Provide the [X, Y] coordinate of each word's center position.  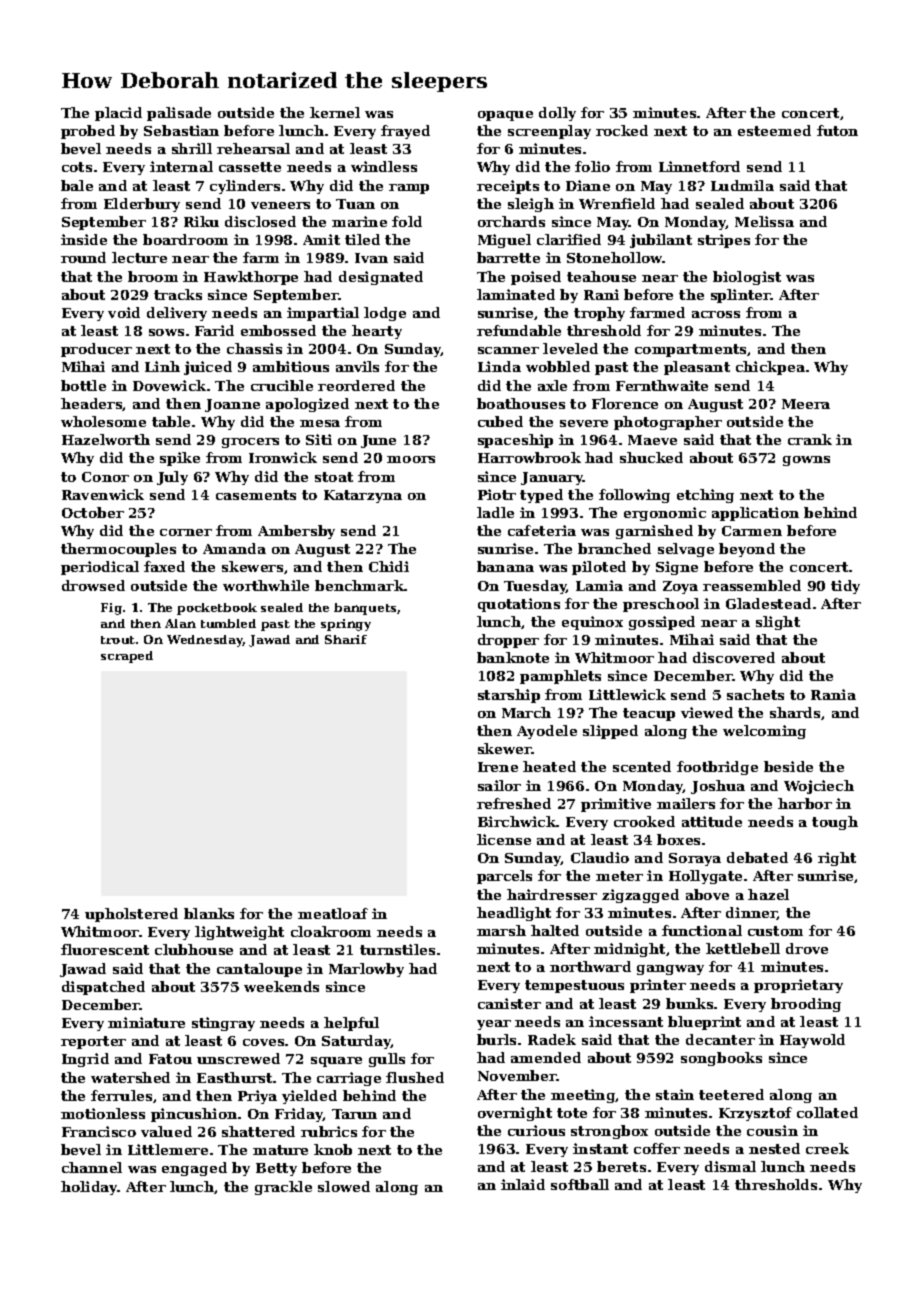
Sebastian [181, 130]
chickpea [770, 368]
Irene [498, 767]
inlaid [523, 1184]
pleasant [697, 368]
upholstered [131, 915]
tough [835, 823]
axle [552, 385]
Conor [105, 477]
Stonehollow [615, 257]
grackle [283, 1188]
